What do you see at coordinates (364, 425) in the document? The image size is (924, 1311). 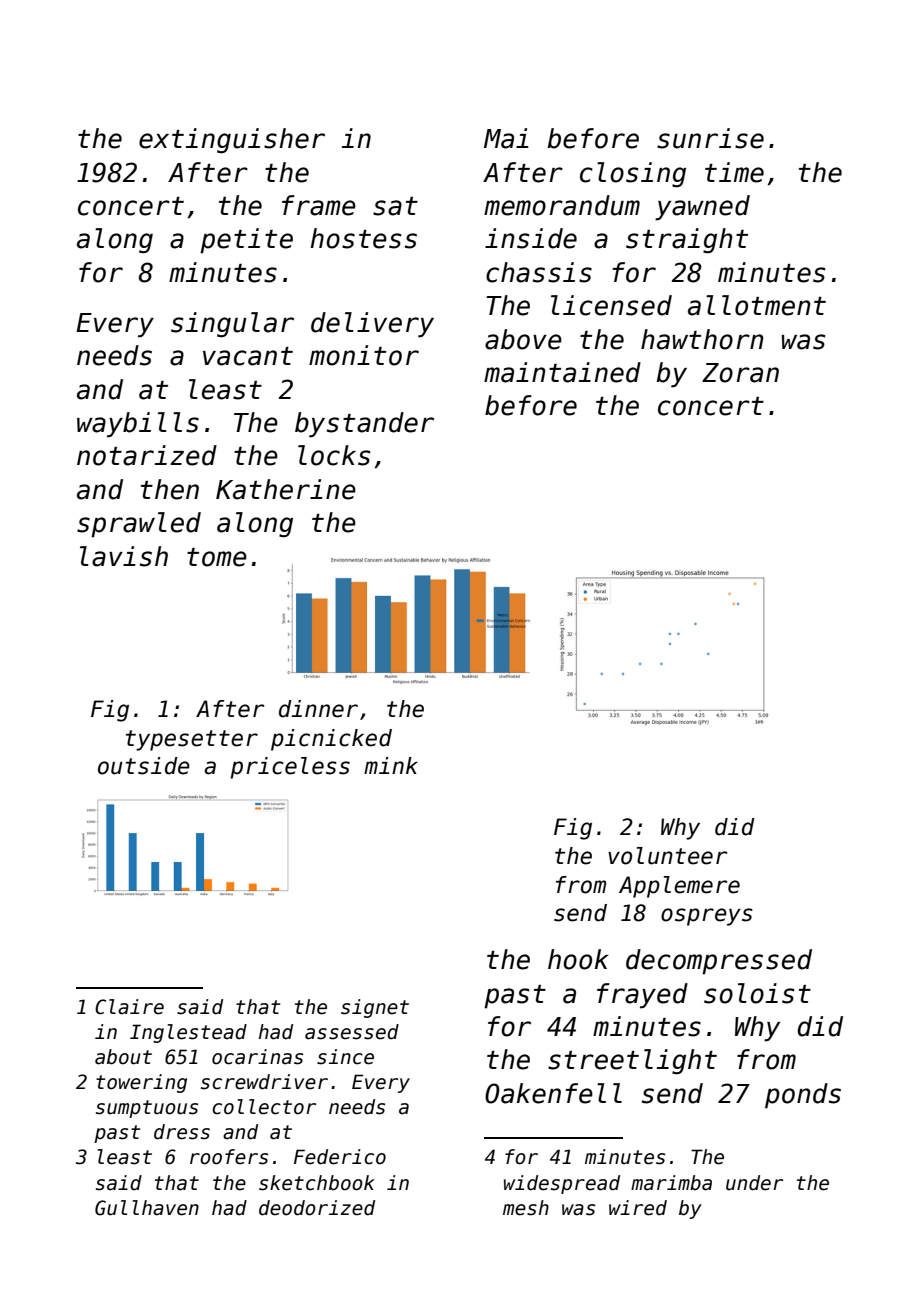 I see `bystander` at bounding box center [364, 425].
